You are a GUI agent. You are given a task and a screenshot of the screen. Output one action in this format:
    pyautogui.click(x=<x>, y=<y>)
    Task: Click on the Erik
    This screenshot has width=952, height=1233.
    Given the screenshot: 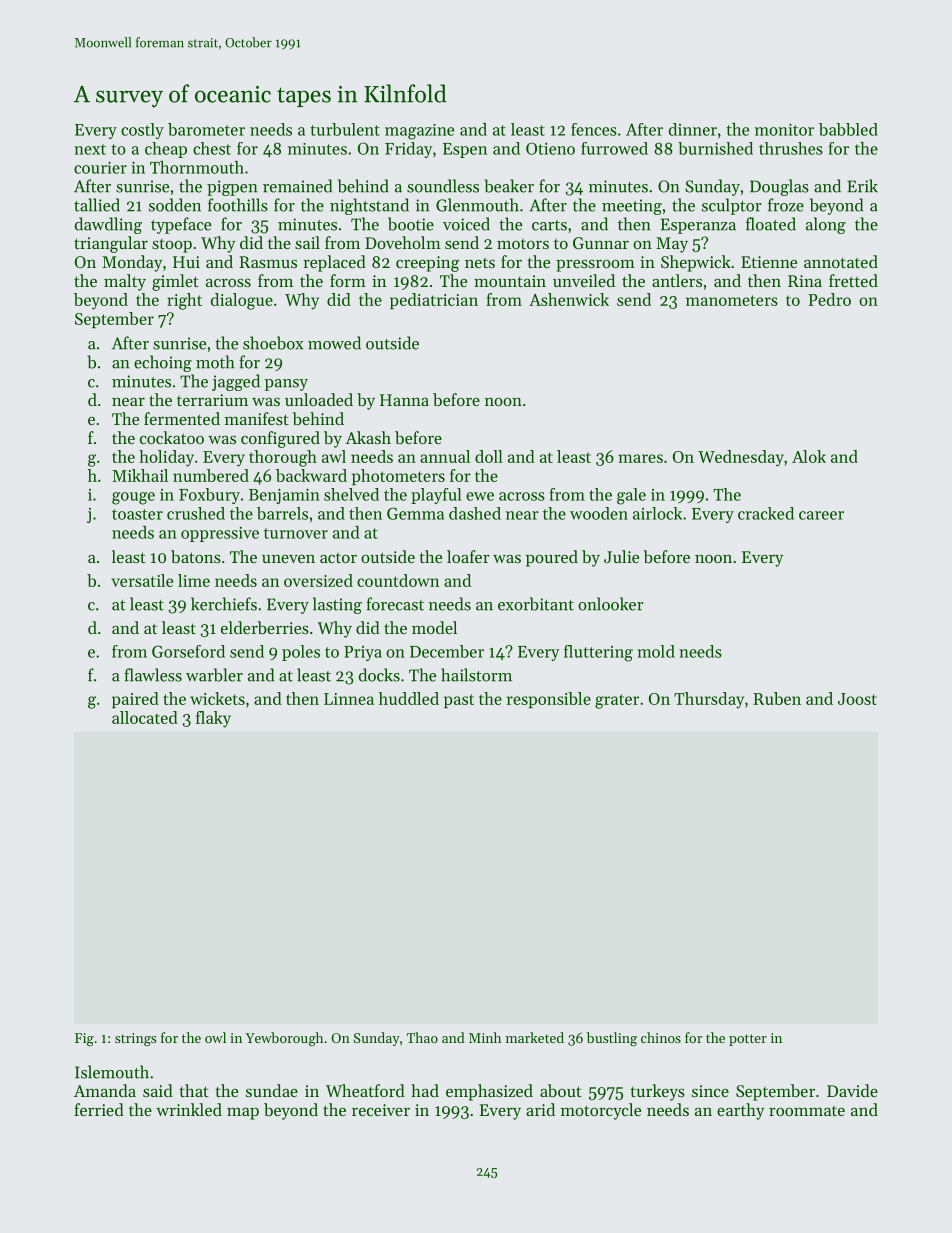 What is the action you would take?
    pyautogui.click(x=862, y=186)
